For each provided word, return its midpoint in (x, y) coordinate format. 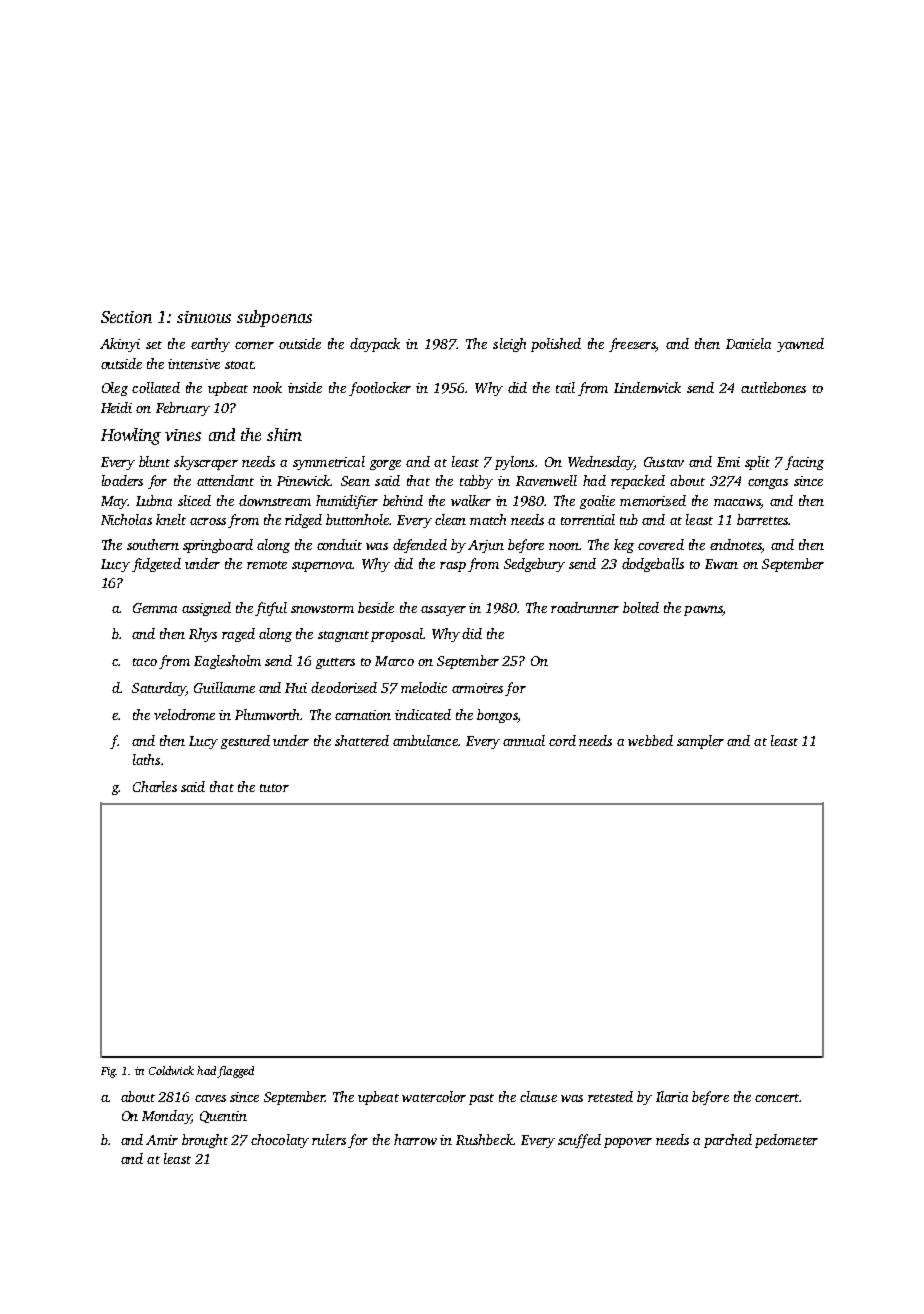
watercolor (434, 1096)
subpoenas (274, 318)
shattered (362, 740)
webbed (650, 740)
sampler (700, 742)
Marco (394, 661)
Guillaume (224, 687)
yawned (800, 345)
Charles (155, 786)
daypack (375, 345)
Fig (108, 1072)
